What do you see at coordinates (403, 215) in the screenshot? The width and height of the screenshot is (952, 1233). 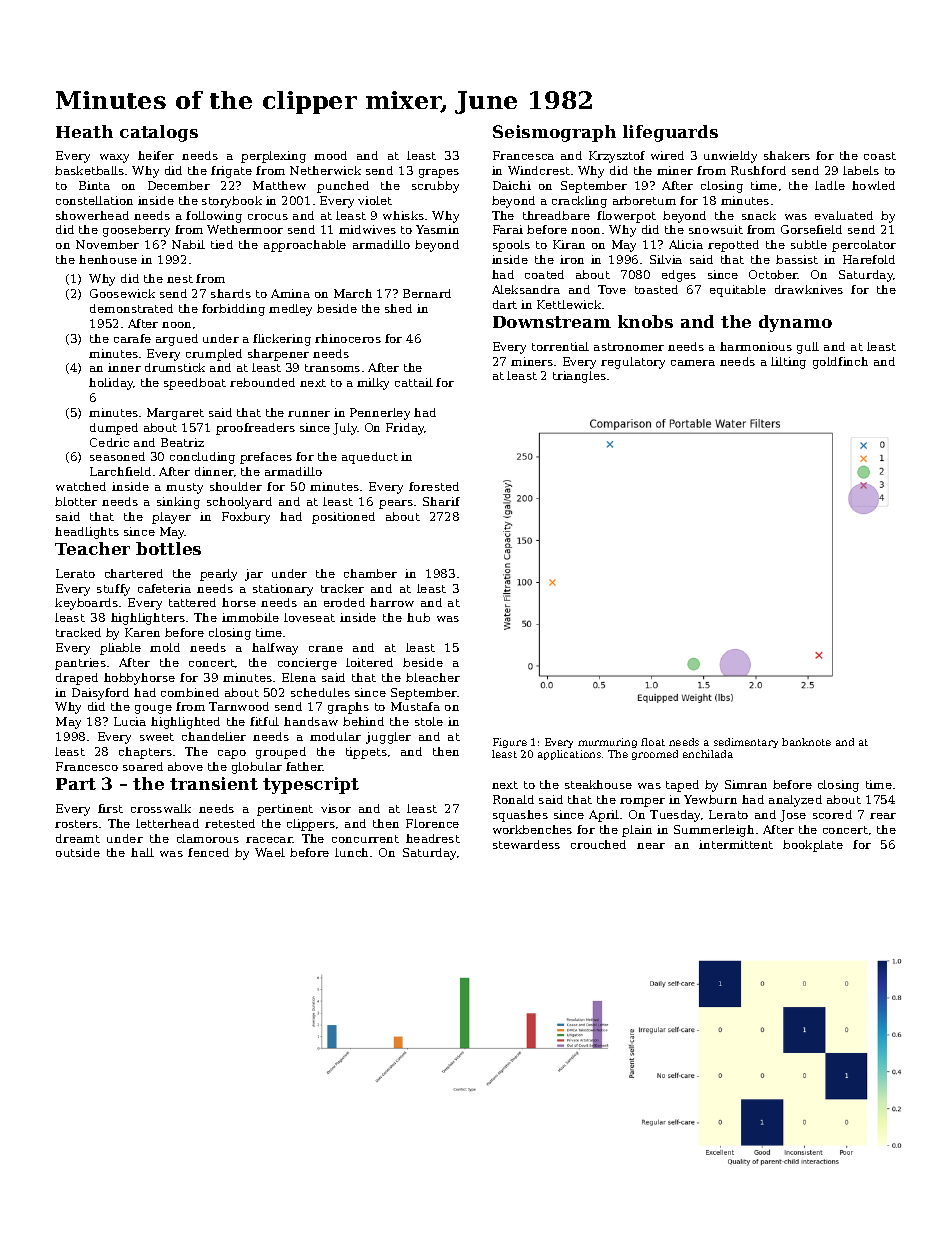 I see `whisks` at bounding box center [403, 215].
